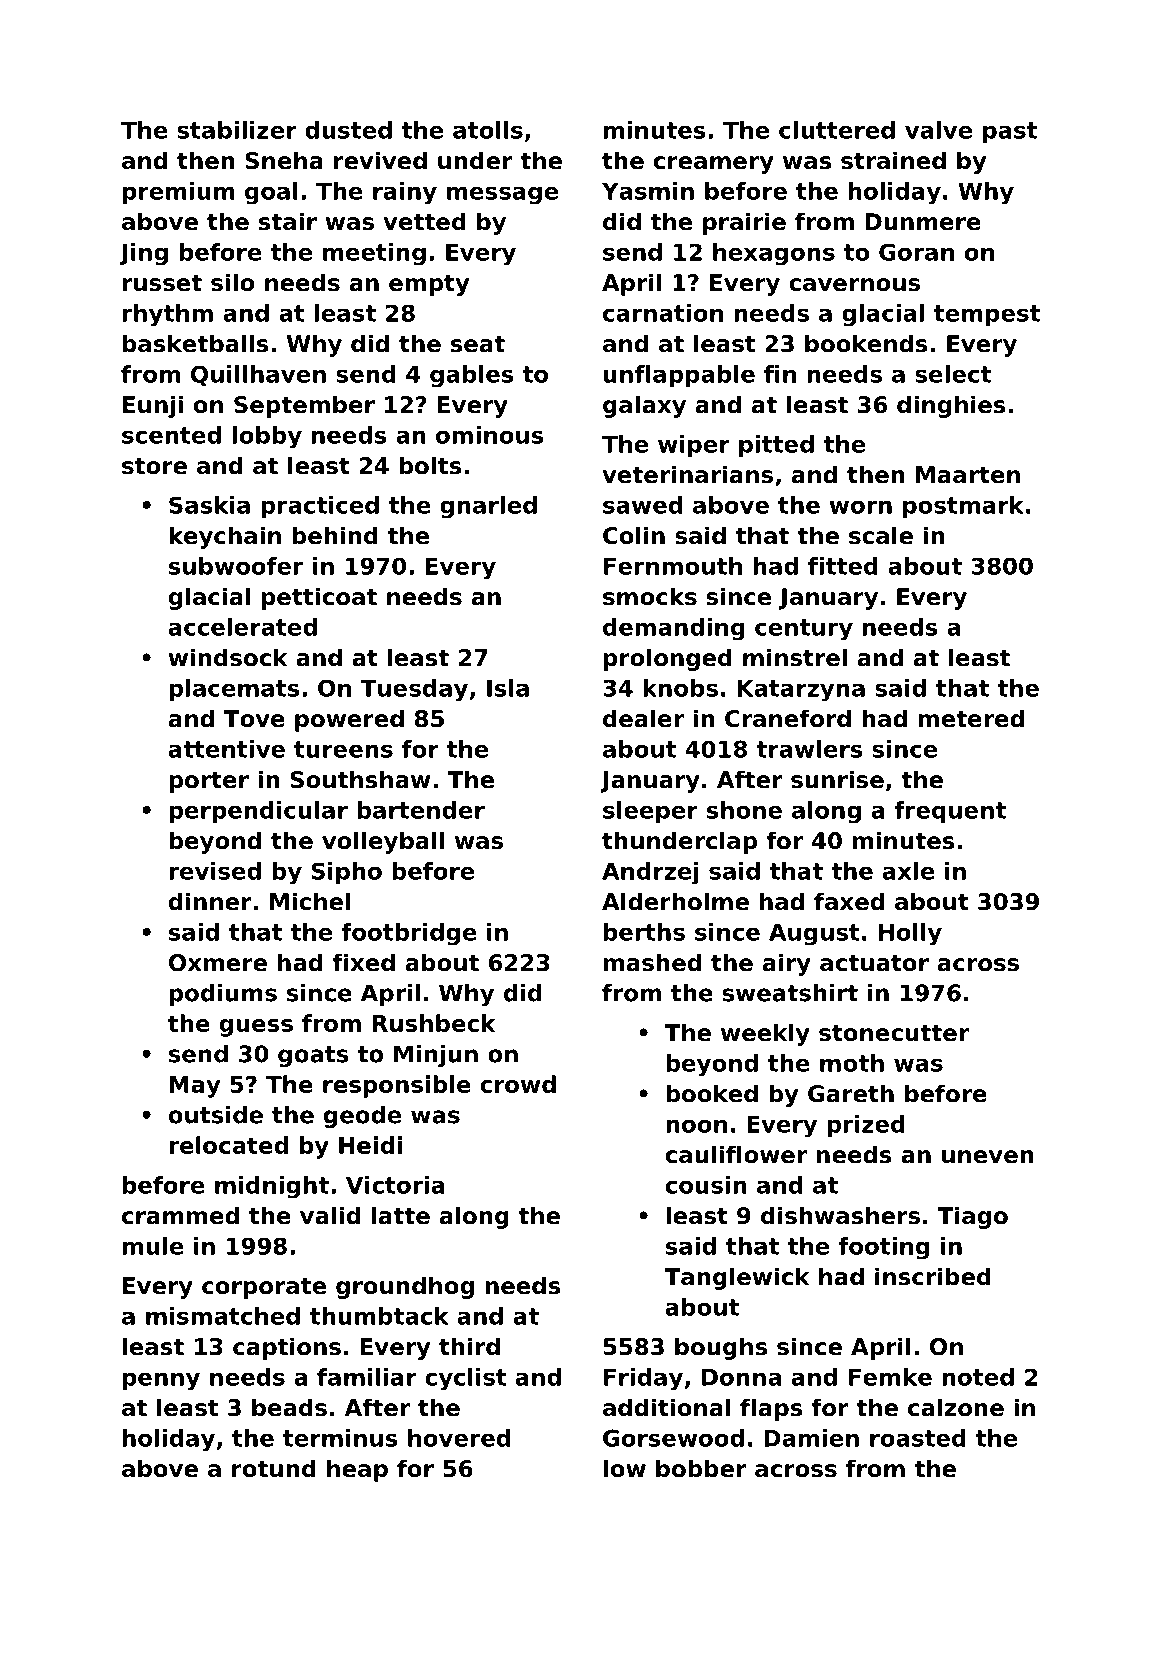  Describe the element at coordinates (1010, 133) in the document. I see `past` at that location.
